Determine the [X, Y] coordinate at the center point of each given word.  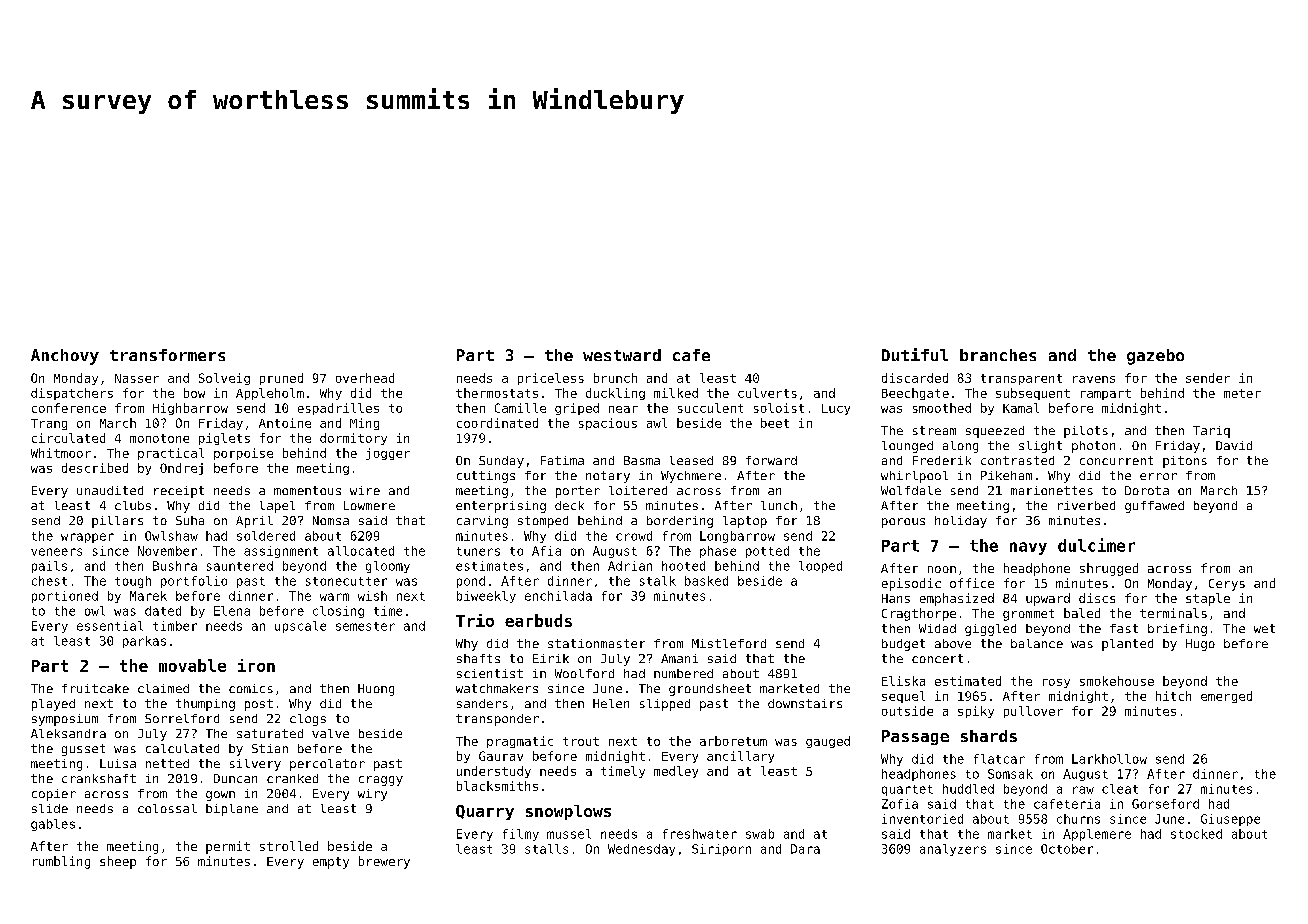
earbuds [538, 620]
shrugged [1109, 569]
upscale [300, 627]
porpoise [243, 454]
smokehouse [1117, 681]
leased [691, 460]
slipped [665, 705]
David [1234, 445]
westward [622, 355]
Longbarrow [737, 537]
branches [998, 355]
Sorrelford [182, 718]
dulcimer [1096, 545]
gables [53, 825]
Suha [190, 520]
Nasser [137, 378]
